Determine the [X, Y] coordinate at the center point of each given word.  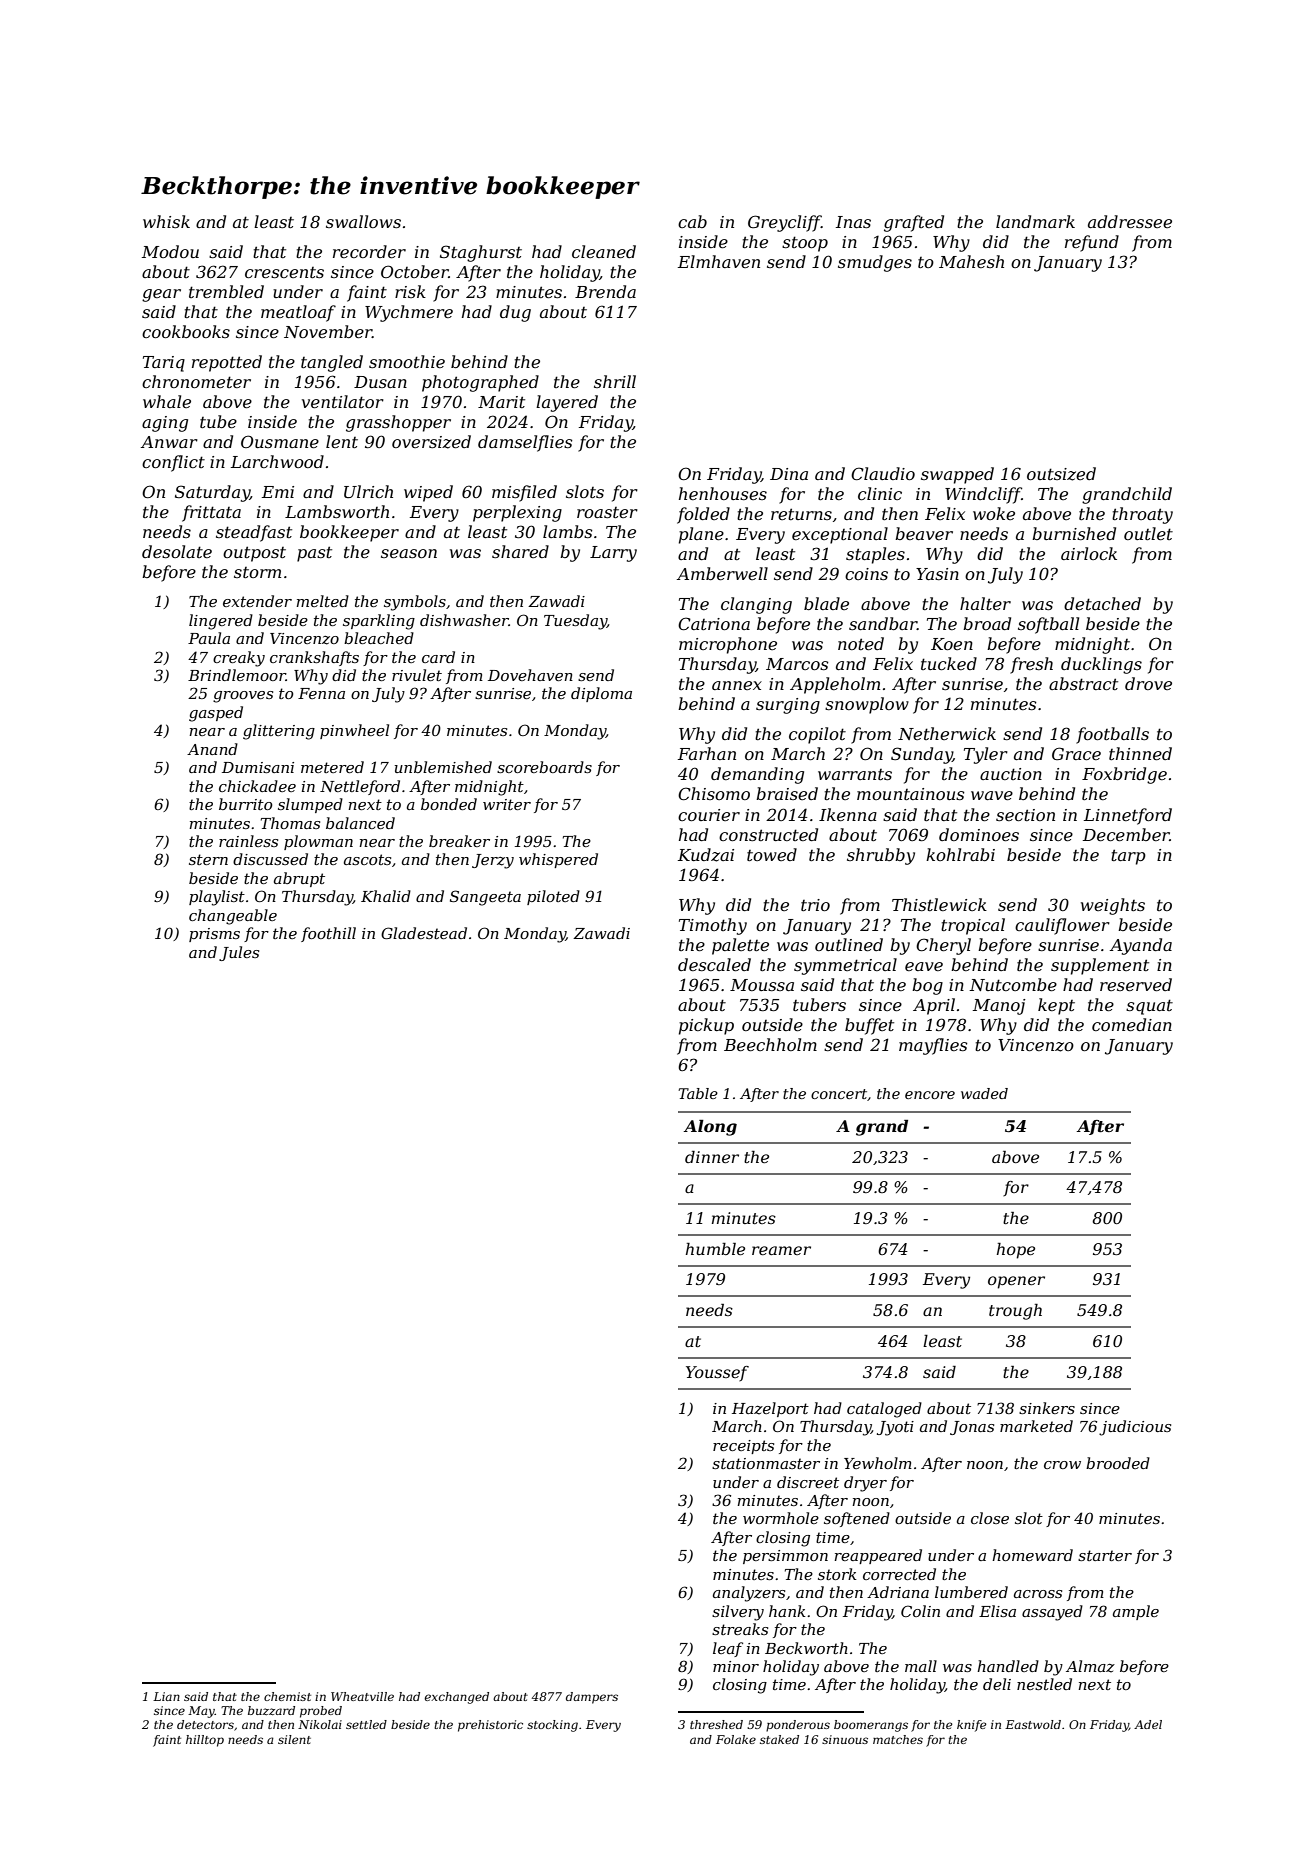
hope [1016, 1251]
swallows [363, 221]
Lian [166, 1696]
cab [692, 221]
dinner [712, 1157]
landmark [1035, 221]
